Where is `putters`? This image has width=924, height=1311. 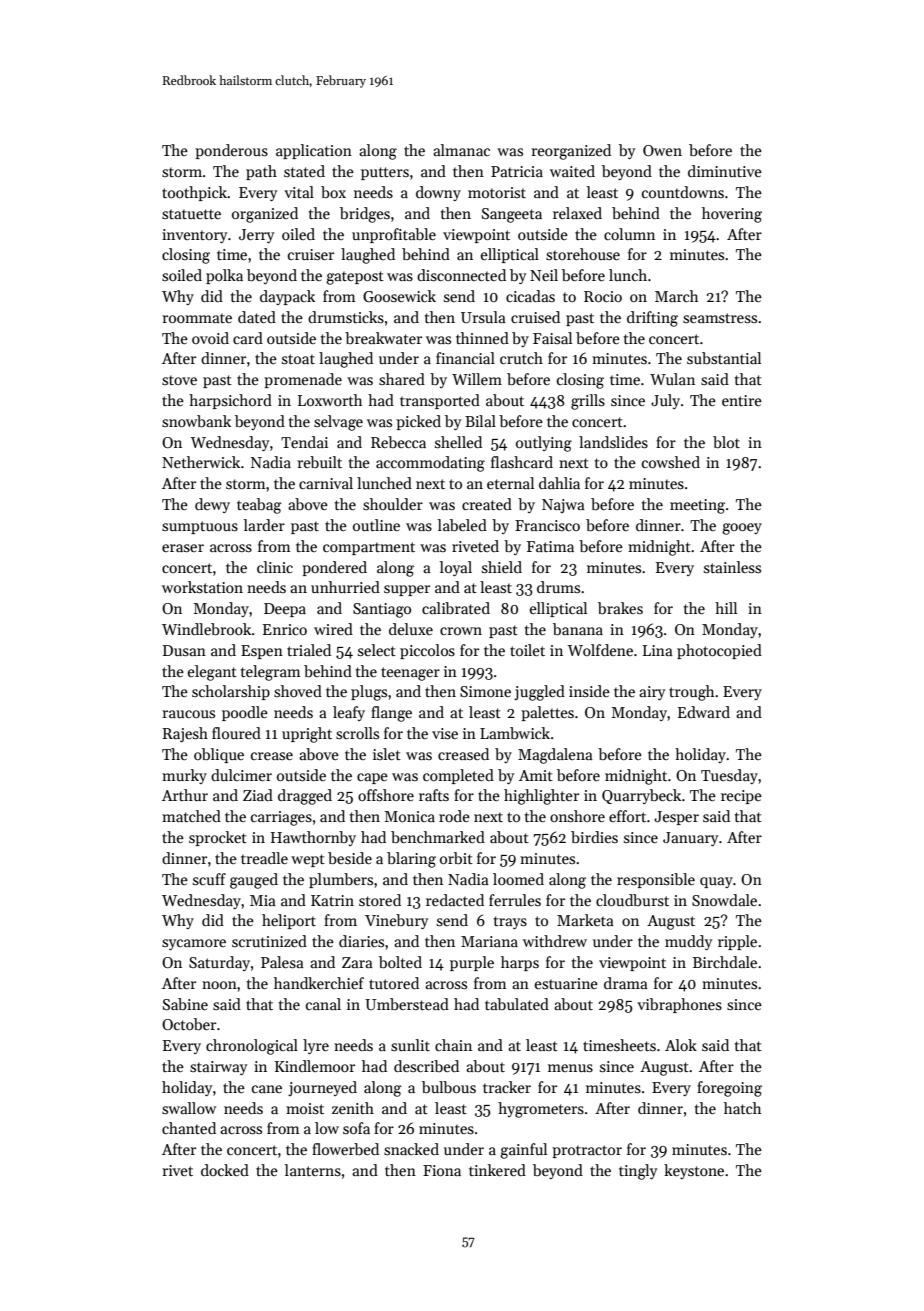
putters is located at coordinates (385, 173).
